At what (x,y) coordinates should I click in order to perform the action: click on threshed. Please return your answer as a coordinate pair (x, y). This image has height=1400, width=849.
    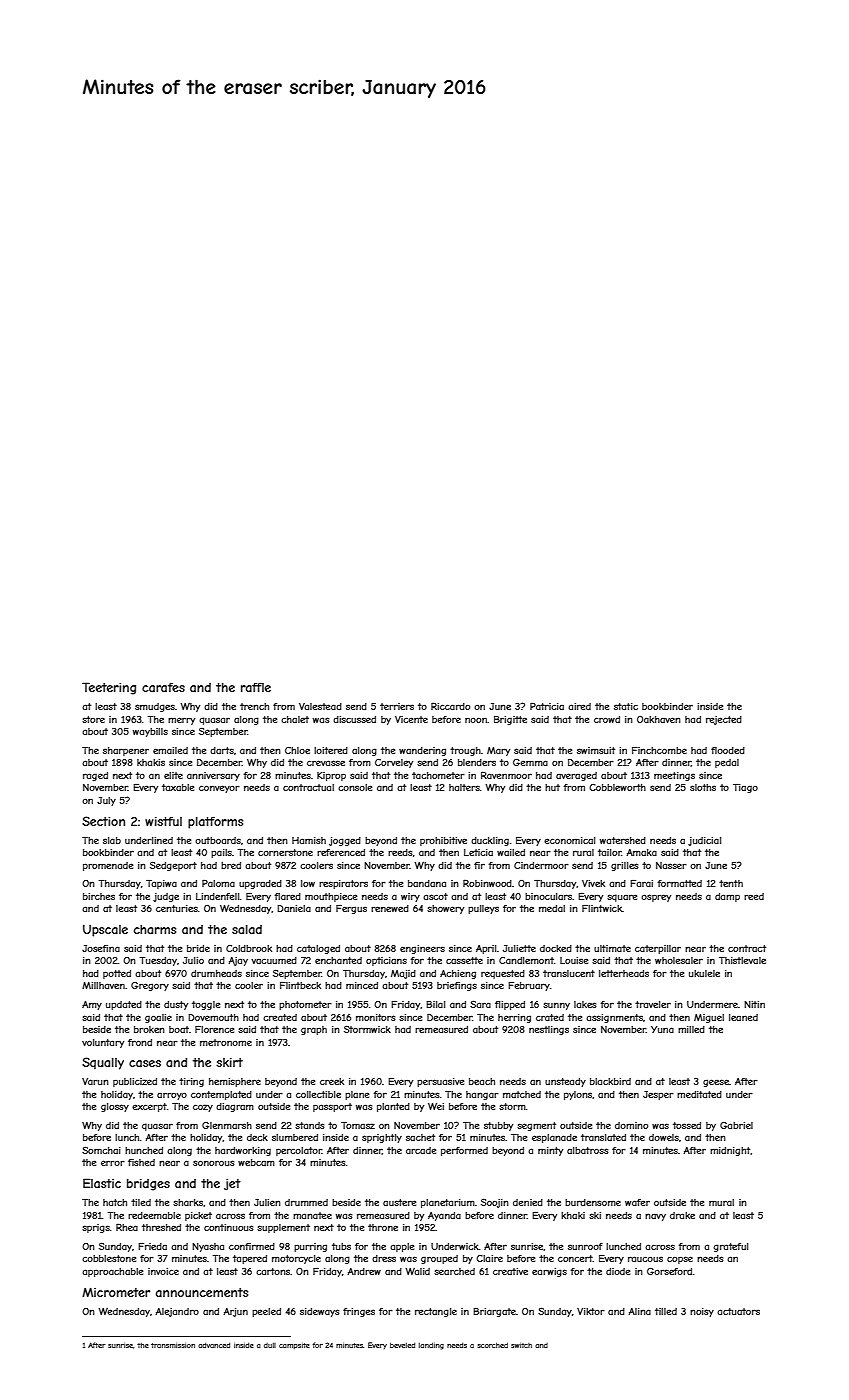
    Looking at the image, I should click on (161, 1227).
